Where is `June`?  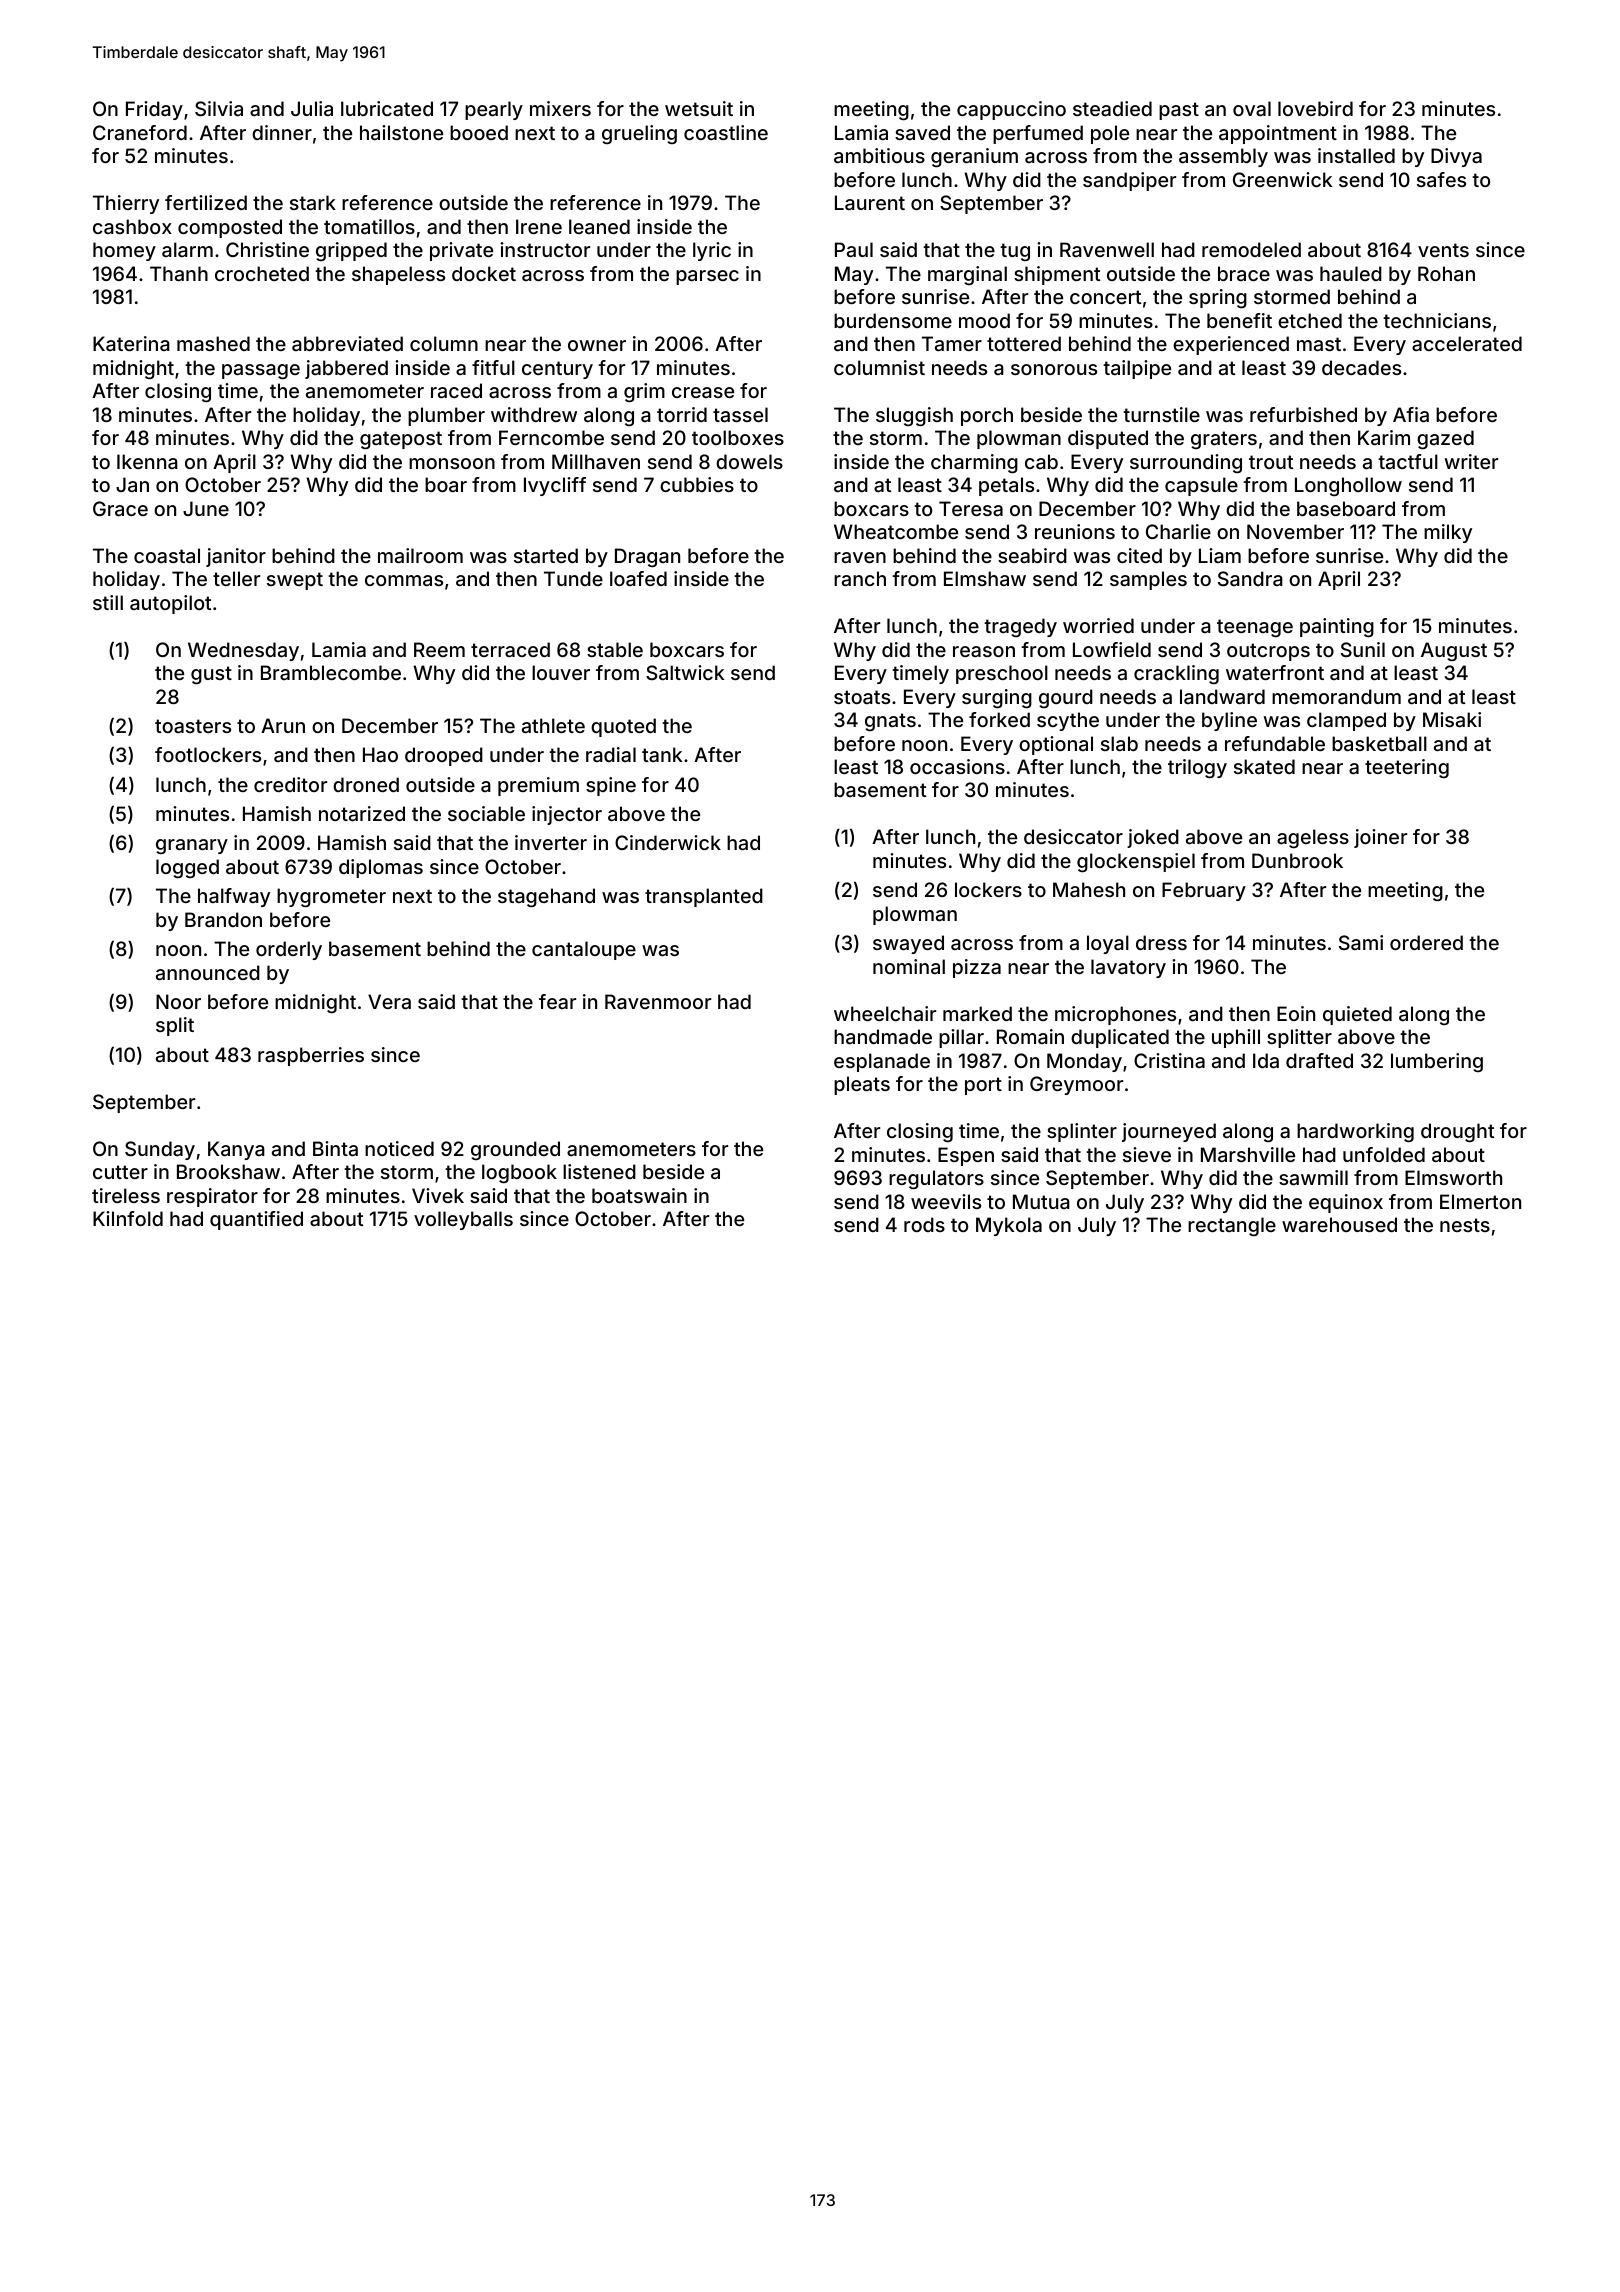 June is located at coordinates (206, 508).
